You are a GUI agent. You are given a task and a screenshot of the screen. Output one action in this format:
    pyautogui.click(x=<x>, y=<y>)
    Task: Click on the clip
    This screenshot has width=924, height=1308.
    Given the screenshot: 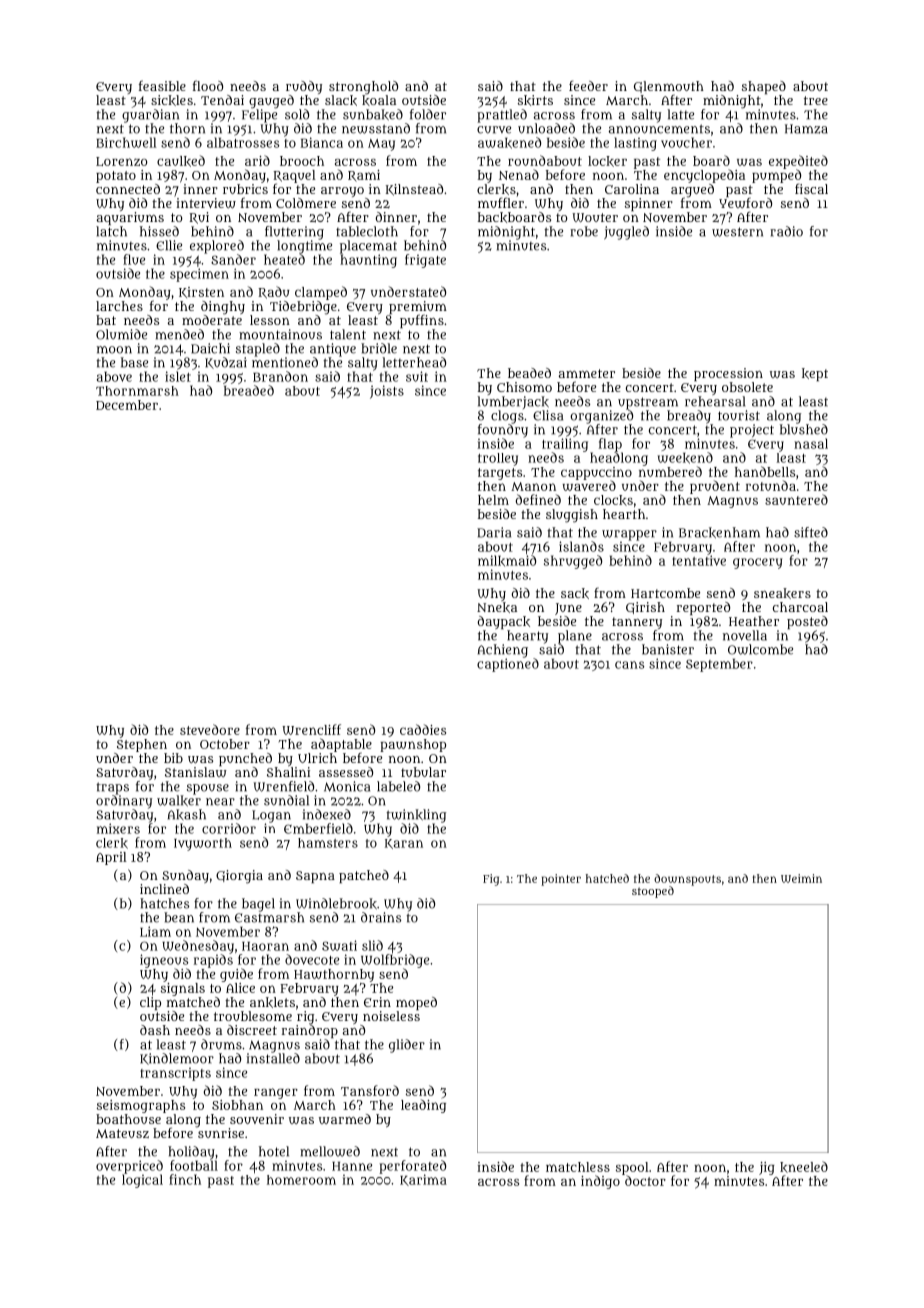 What is the action you would take?
    pyautogui.click(x=150, y=1003)
